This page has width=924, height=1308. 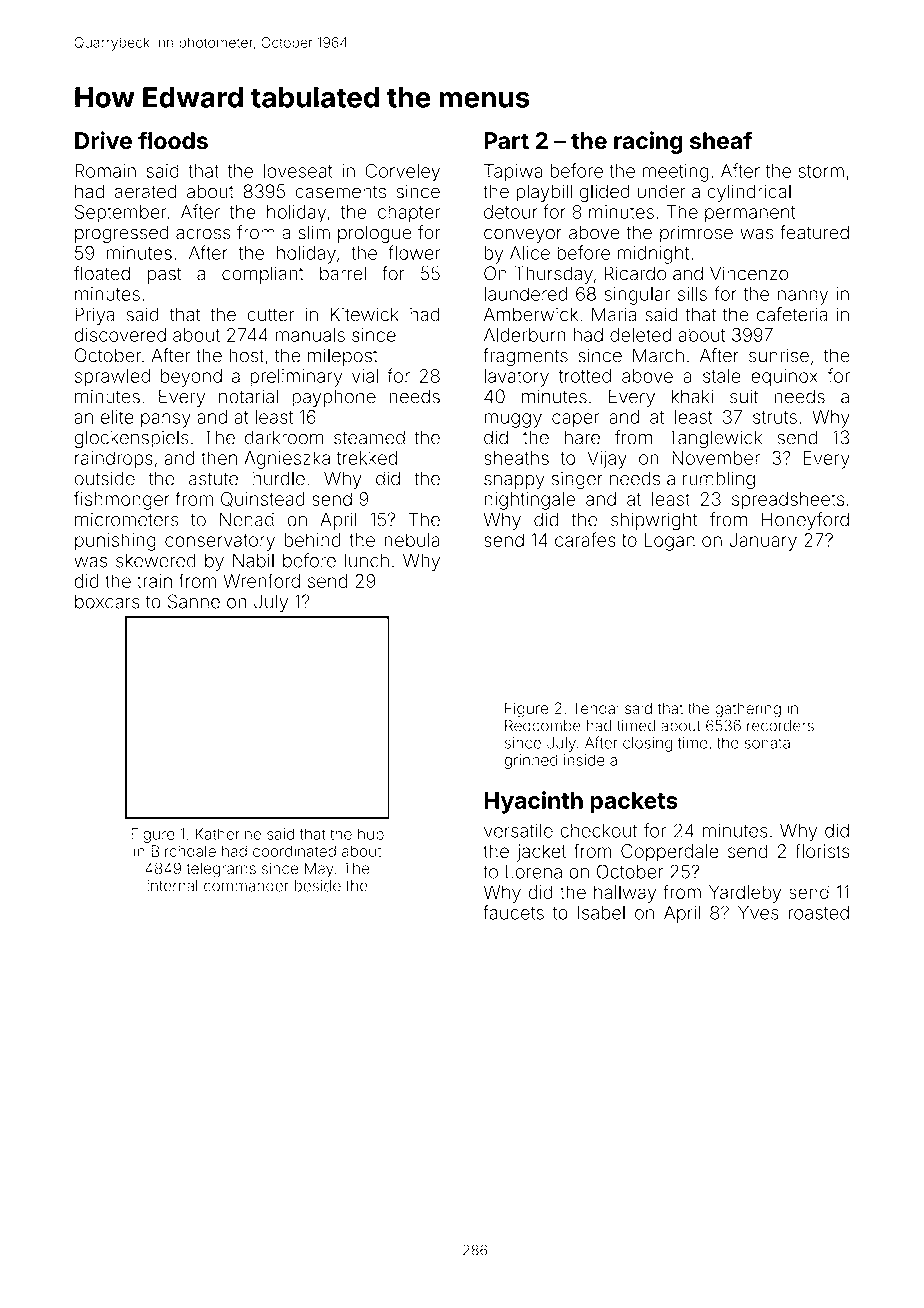 What do you see at coordinates (763, 542) in the page?
I see `January` at bounding box center [763, 542].
